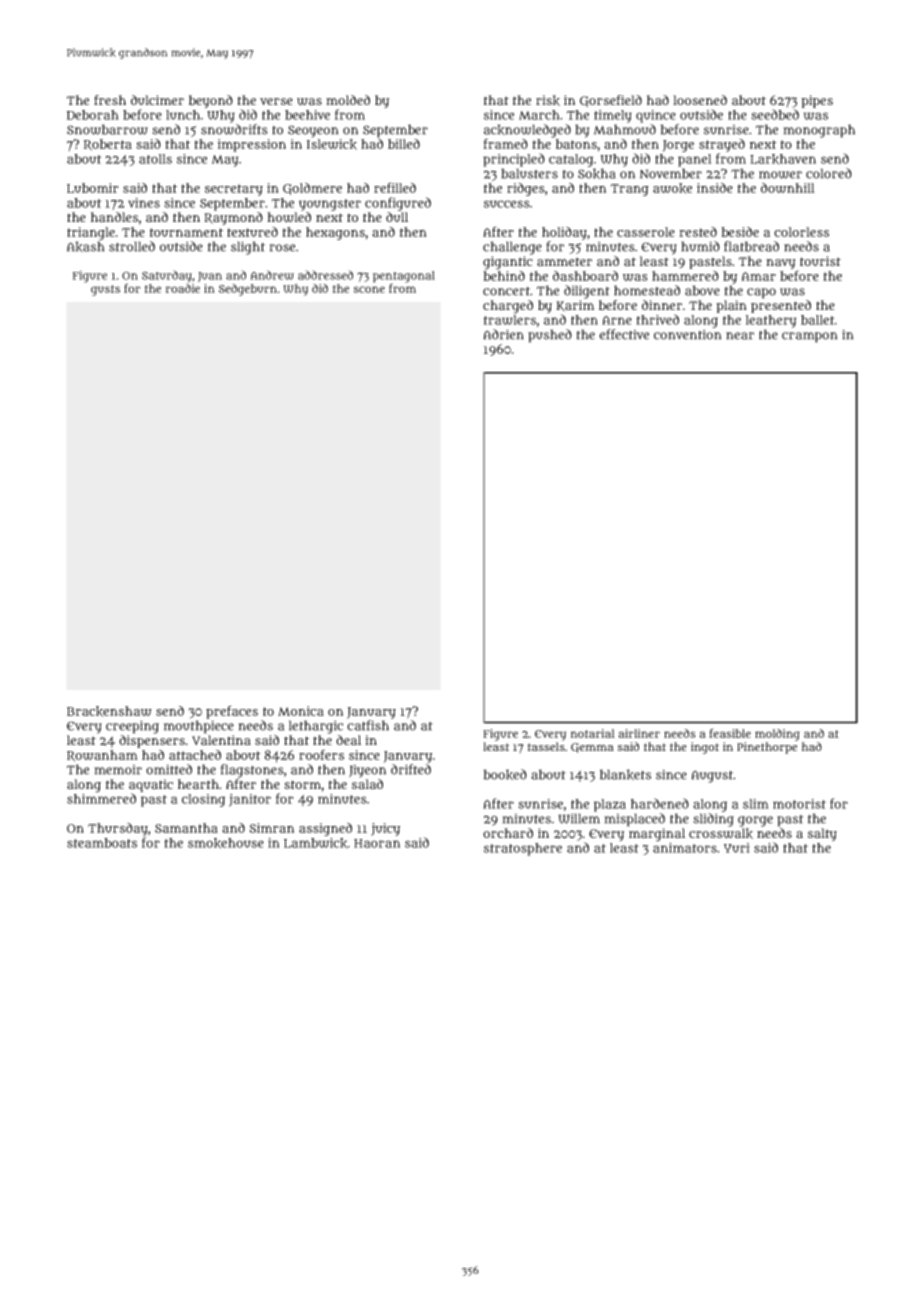 The width and height of the page is (924, 1308). I want to click on prefaces, so click(232, 712).
